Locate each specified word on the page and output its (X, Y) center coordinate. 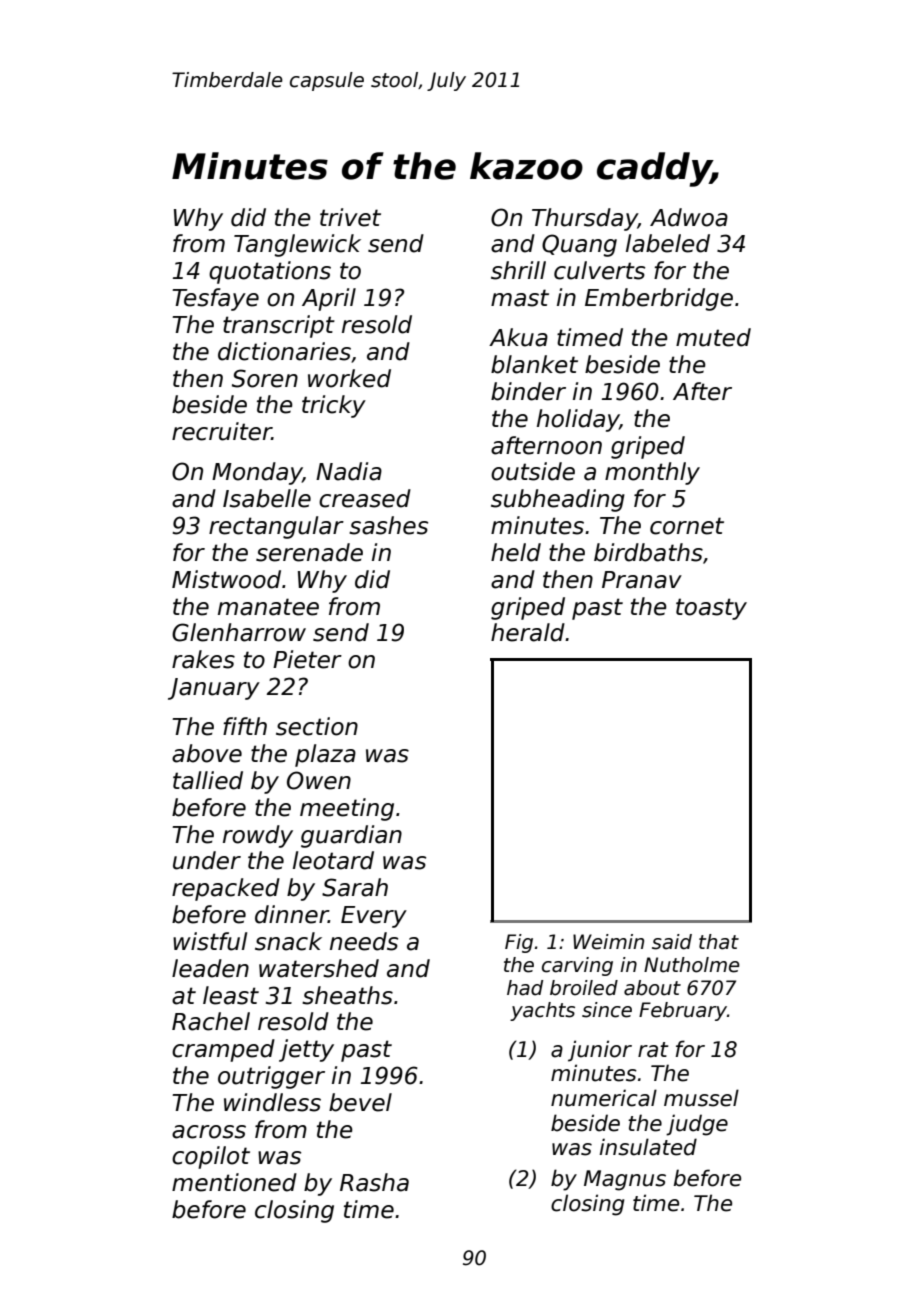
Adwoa (689, 217)
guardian (351, 836)
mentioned (234, 1182)
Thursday (585, 219)
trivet (350, 217)
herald (528, 632)
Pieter (307, 659)
